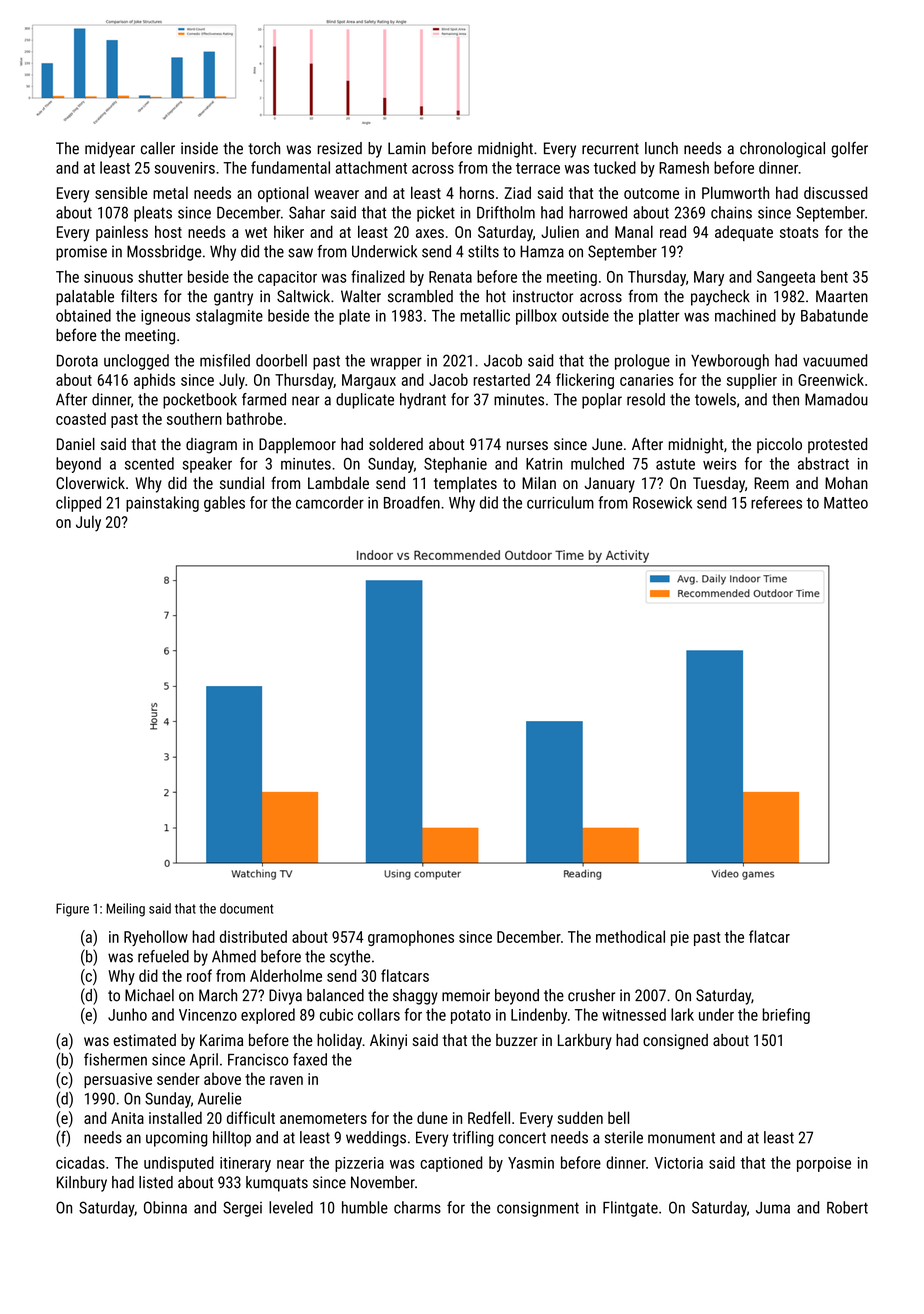 The height and width of the document is (1314, 924). What do you see at coordinates (680, 938) in the document?
I see `pie` at bounding box center [680, 938].
